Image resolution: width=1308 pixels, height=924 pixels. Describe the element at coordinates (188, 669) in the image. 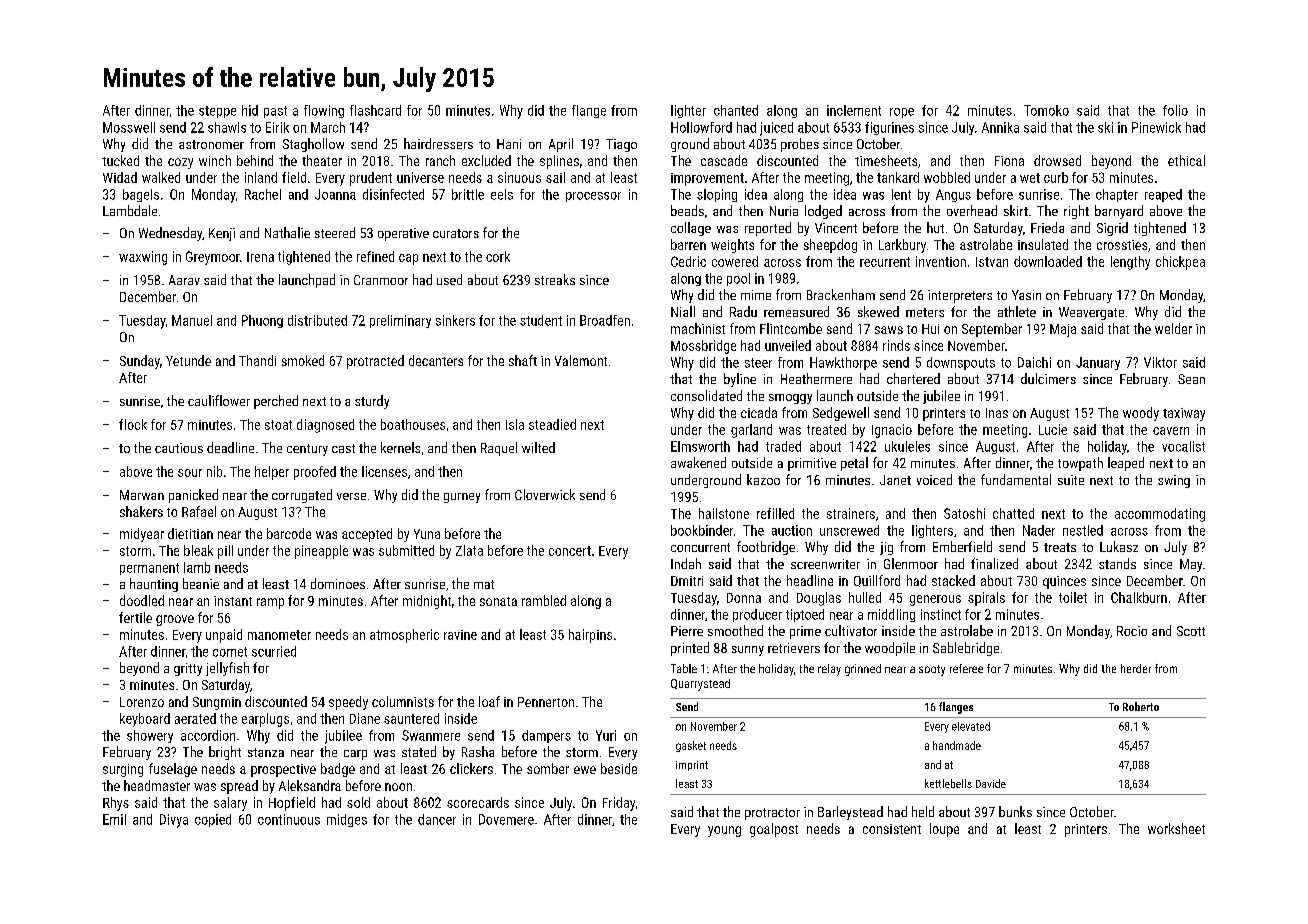

I see `gritty` at that location.
